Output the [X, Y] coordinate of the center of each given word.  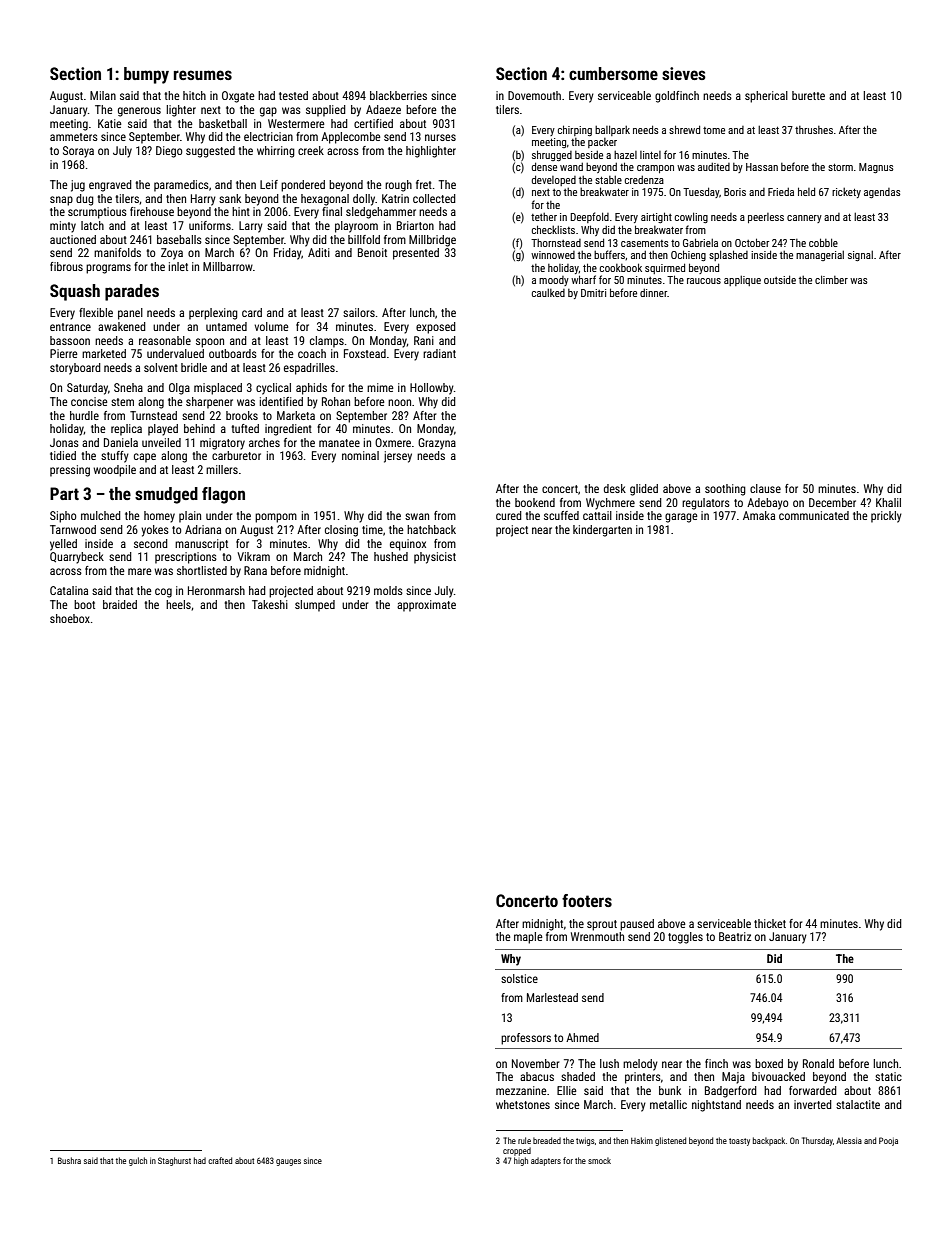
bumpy [146, 75]
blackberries [398, 95]
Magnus [876, 168]
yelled [63, 545]
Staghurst [174, 1161]
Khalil [888, 502]
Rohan [336, 401]
